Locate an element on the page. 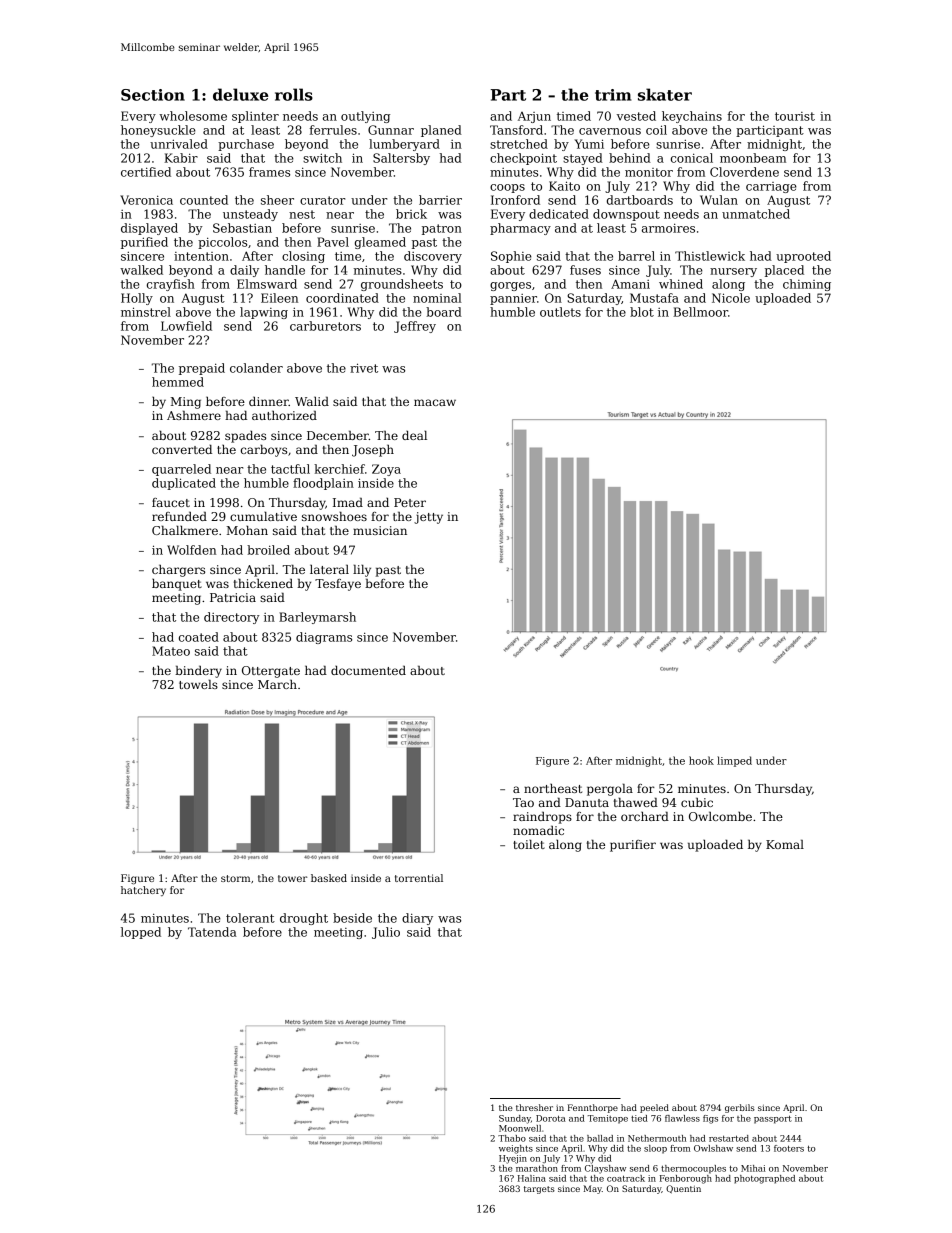 This document has width=952, height=1233. blot is located at coordinates (642, 312).
